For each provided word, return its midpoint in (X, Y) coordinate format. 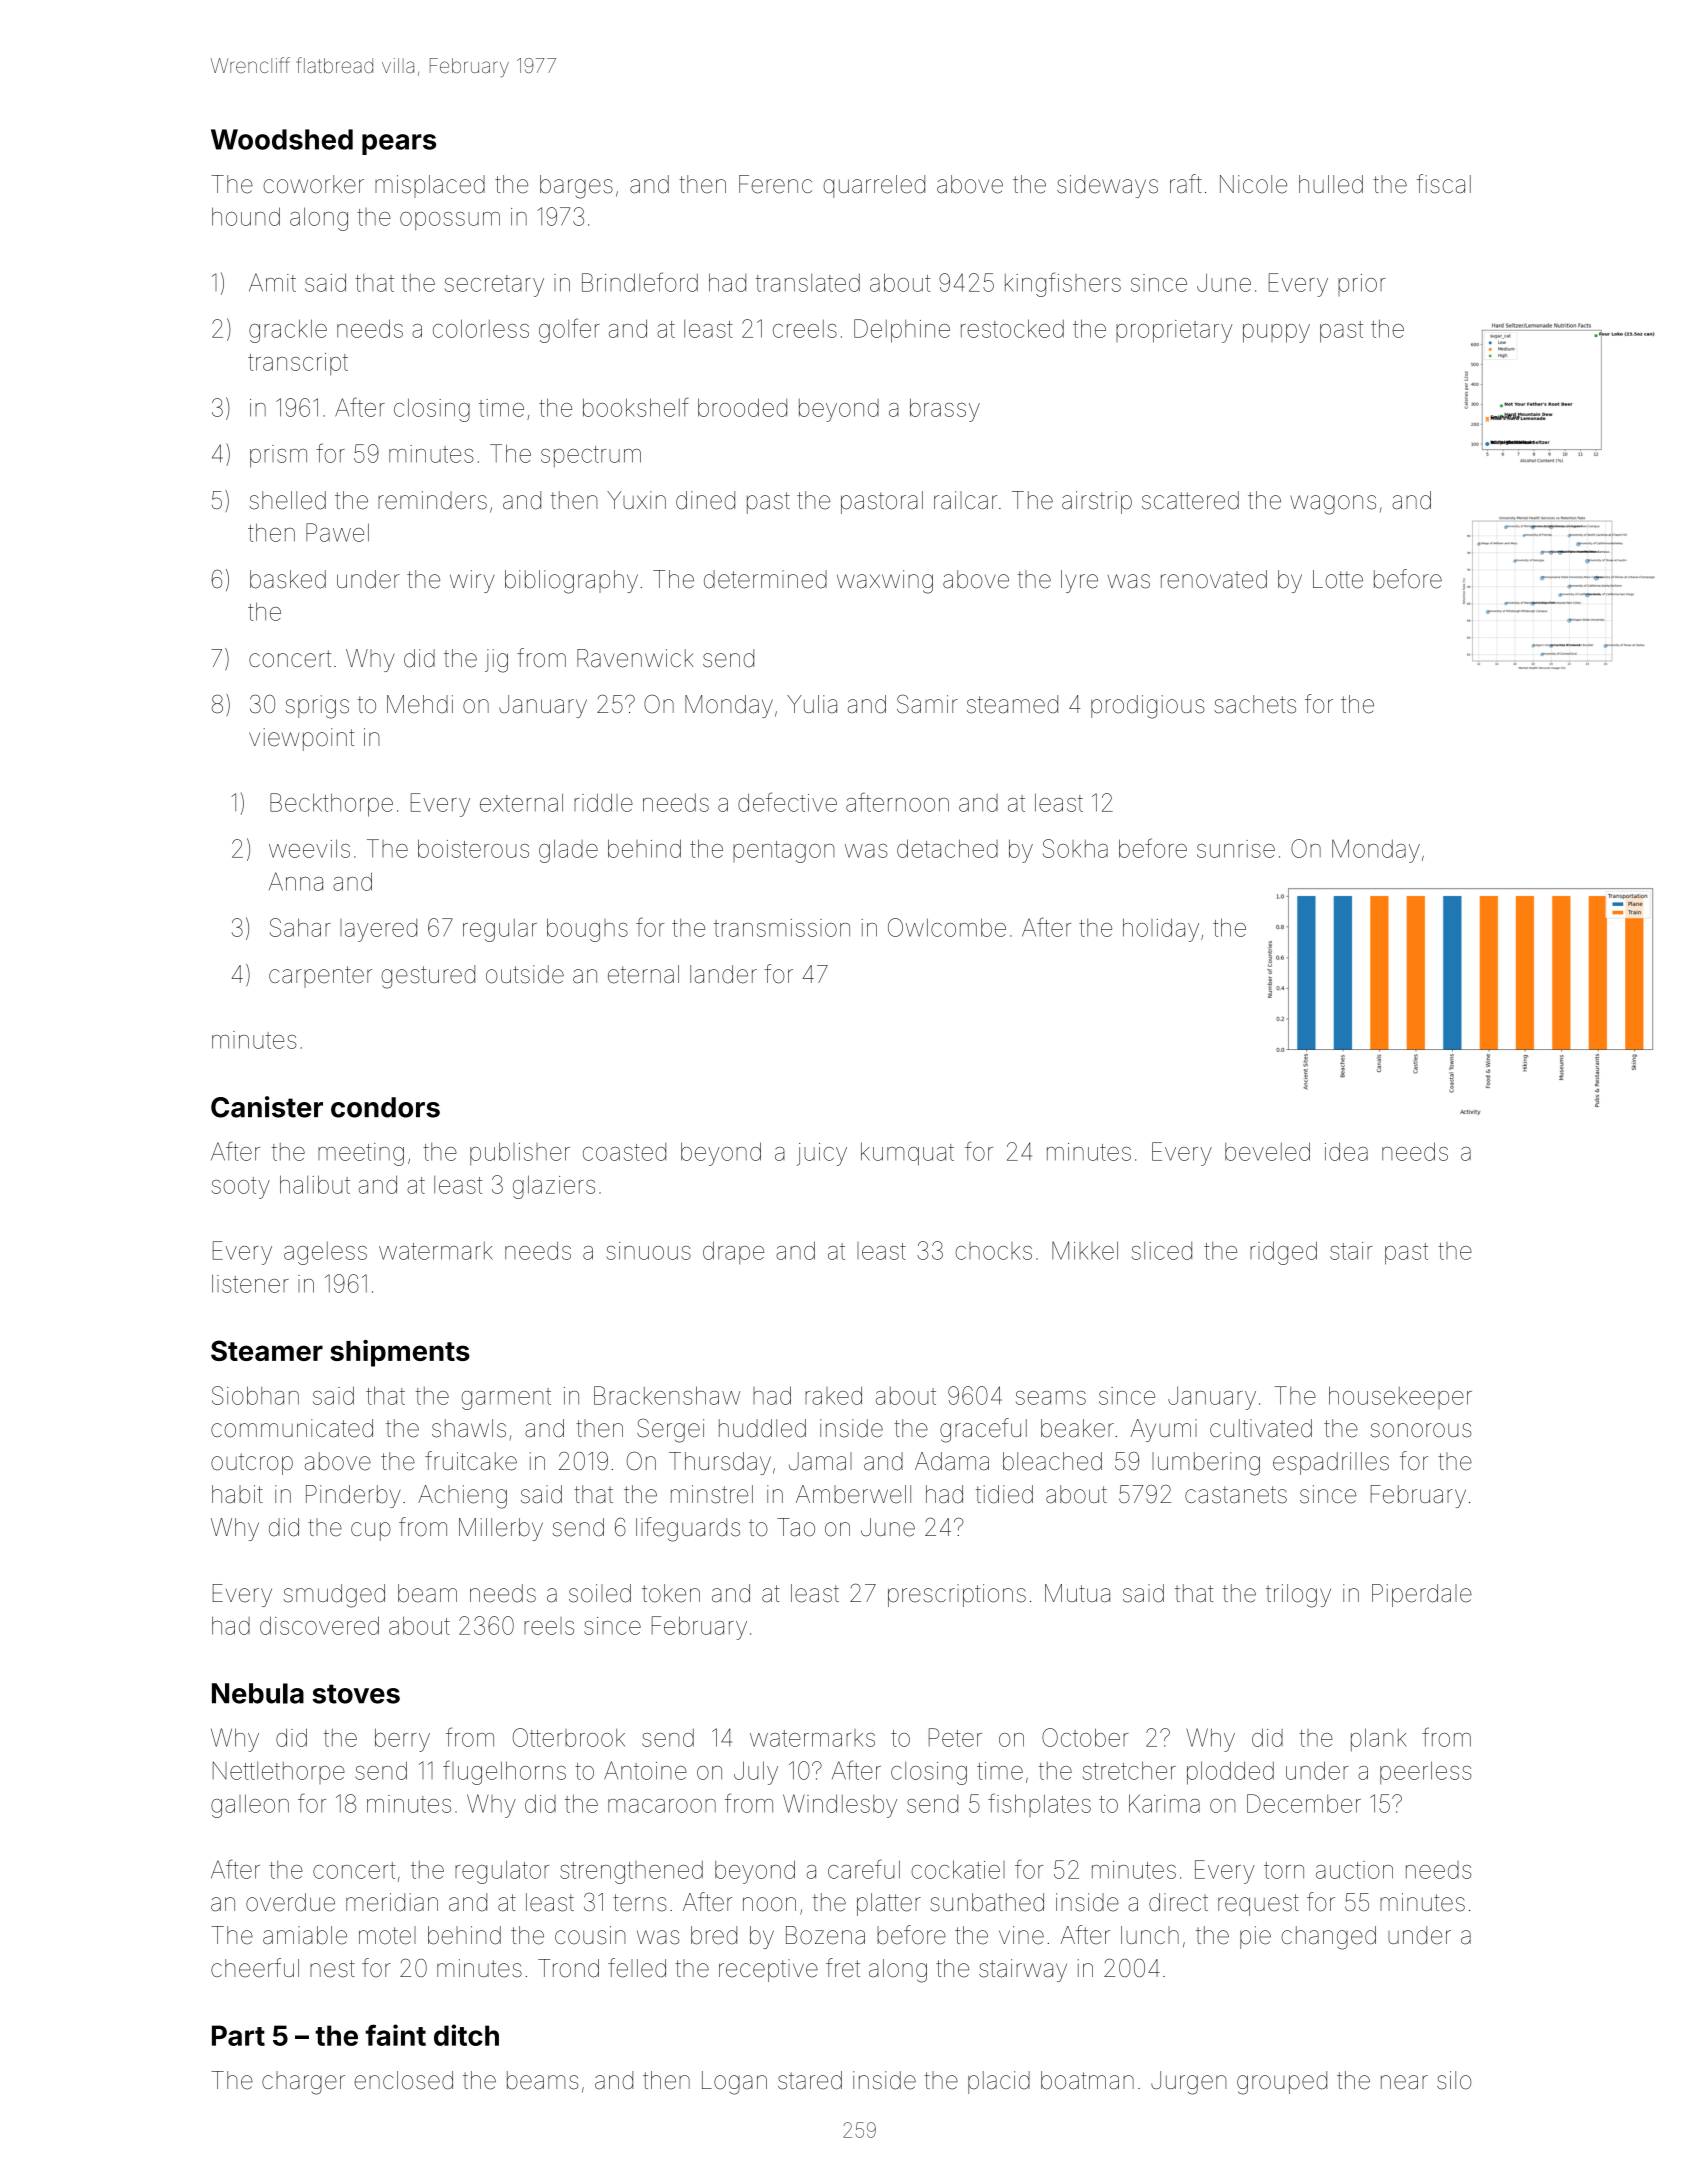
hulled (1331, 184)
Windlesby (840, 1806)
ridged (1283, 1253)
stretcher (1129, 1770)
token (671, 1593)
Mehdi (420, 704)
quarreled (874, 186)
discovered (319, 1625)
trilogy (1298, 1596)
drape (733, 1252)
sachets (1255, 704)
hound (246, 216)
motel (387, 1935)
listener (250, 1283)
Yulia (812, 704)
